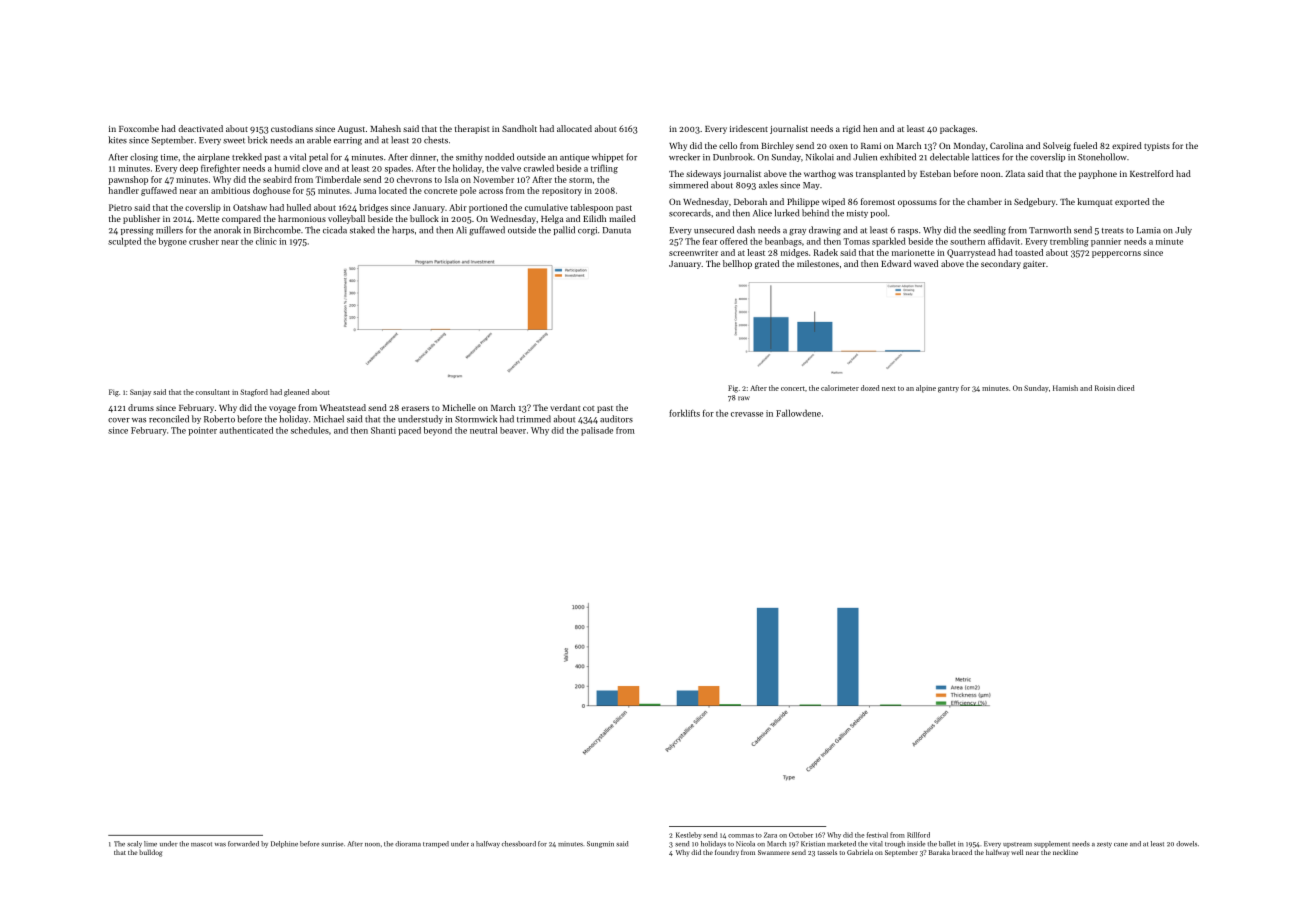 The width and height of the document is (1308, 924). I want to click on schedules, so click(310, 430).
